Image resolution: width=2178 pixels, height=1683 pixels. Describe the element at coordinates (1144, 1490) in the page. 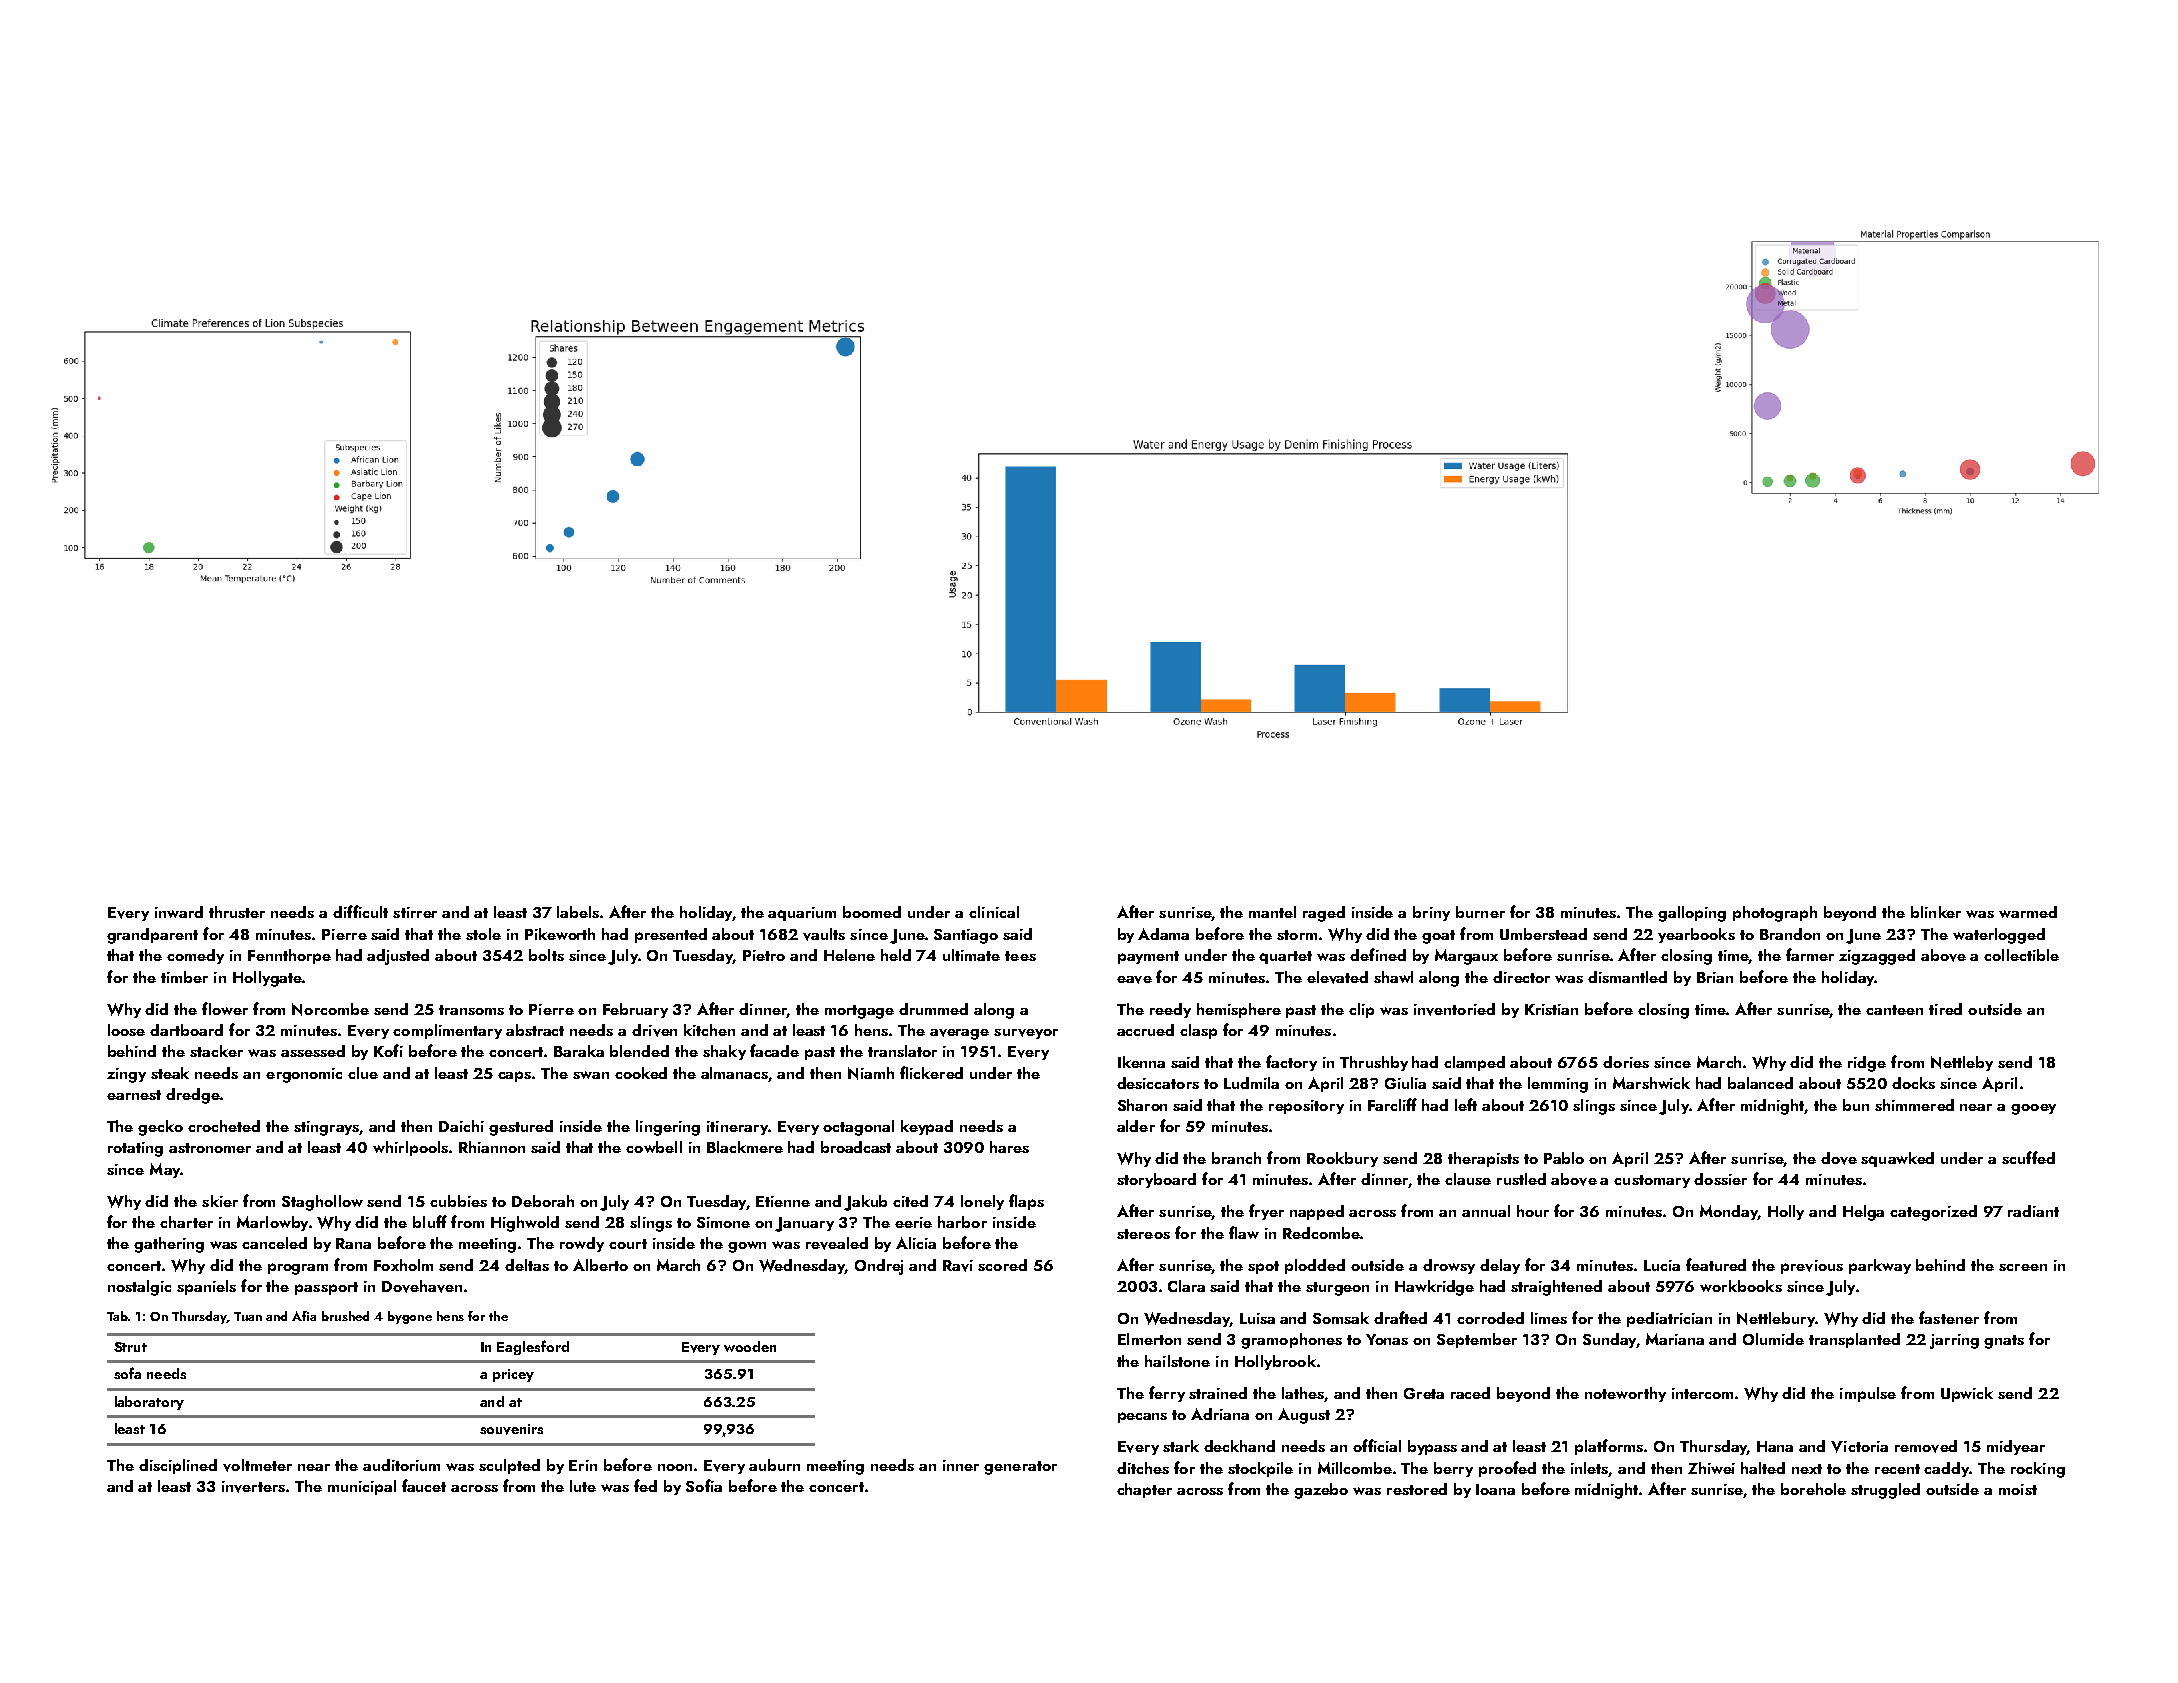

I see `chapter` at that location.
